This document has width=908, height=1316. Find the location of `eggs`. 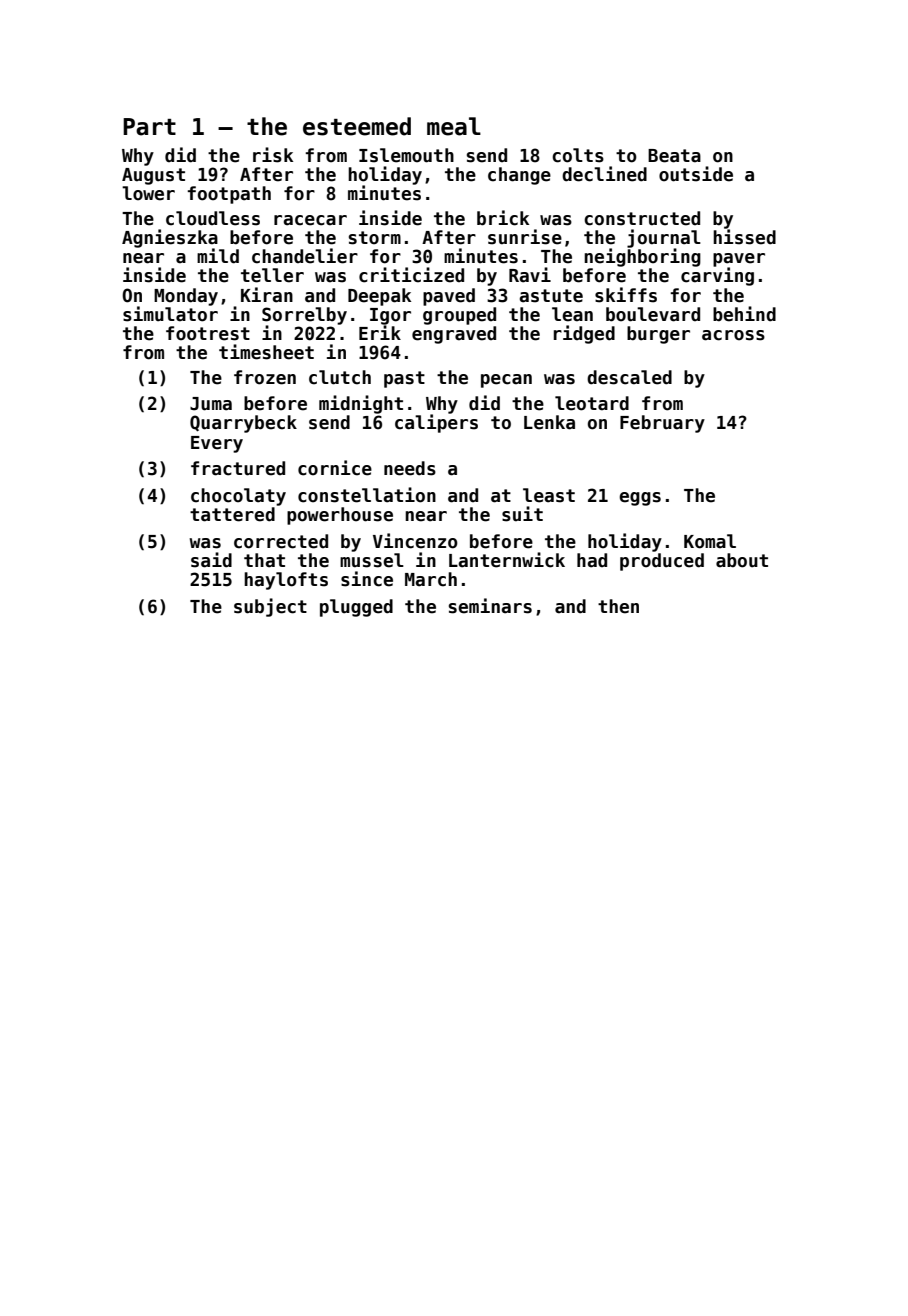

eggs is located at coordinates (640, 499).
